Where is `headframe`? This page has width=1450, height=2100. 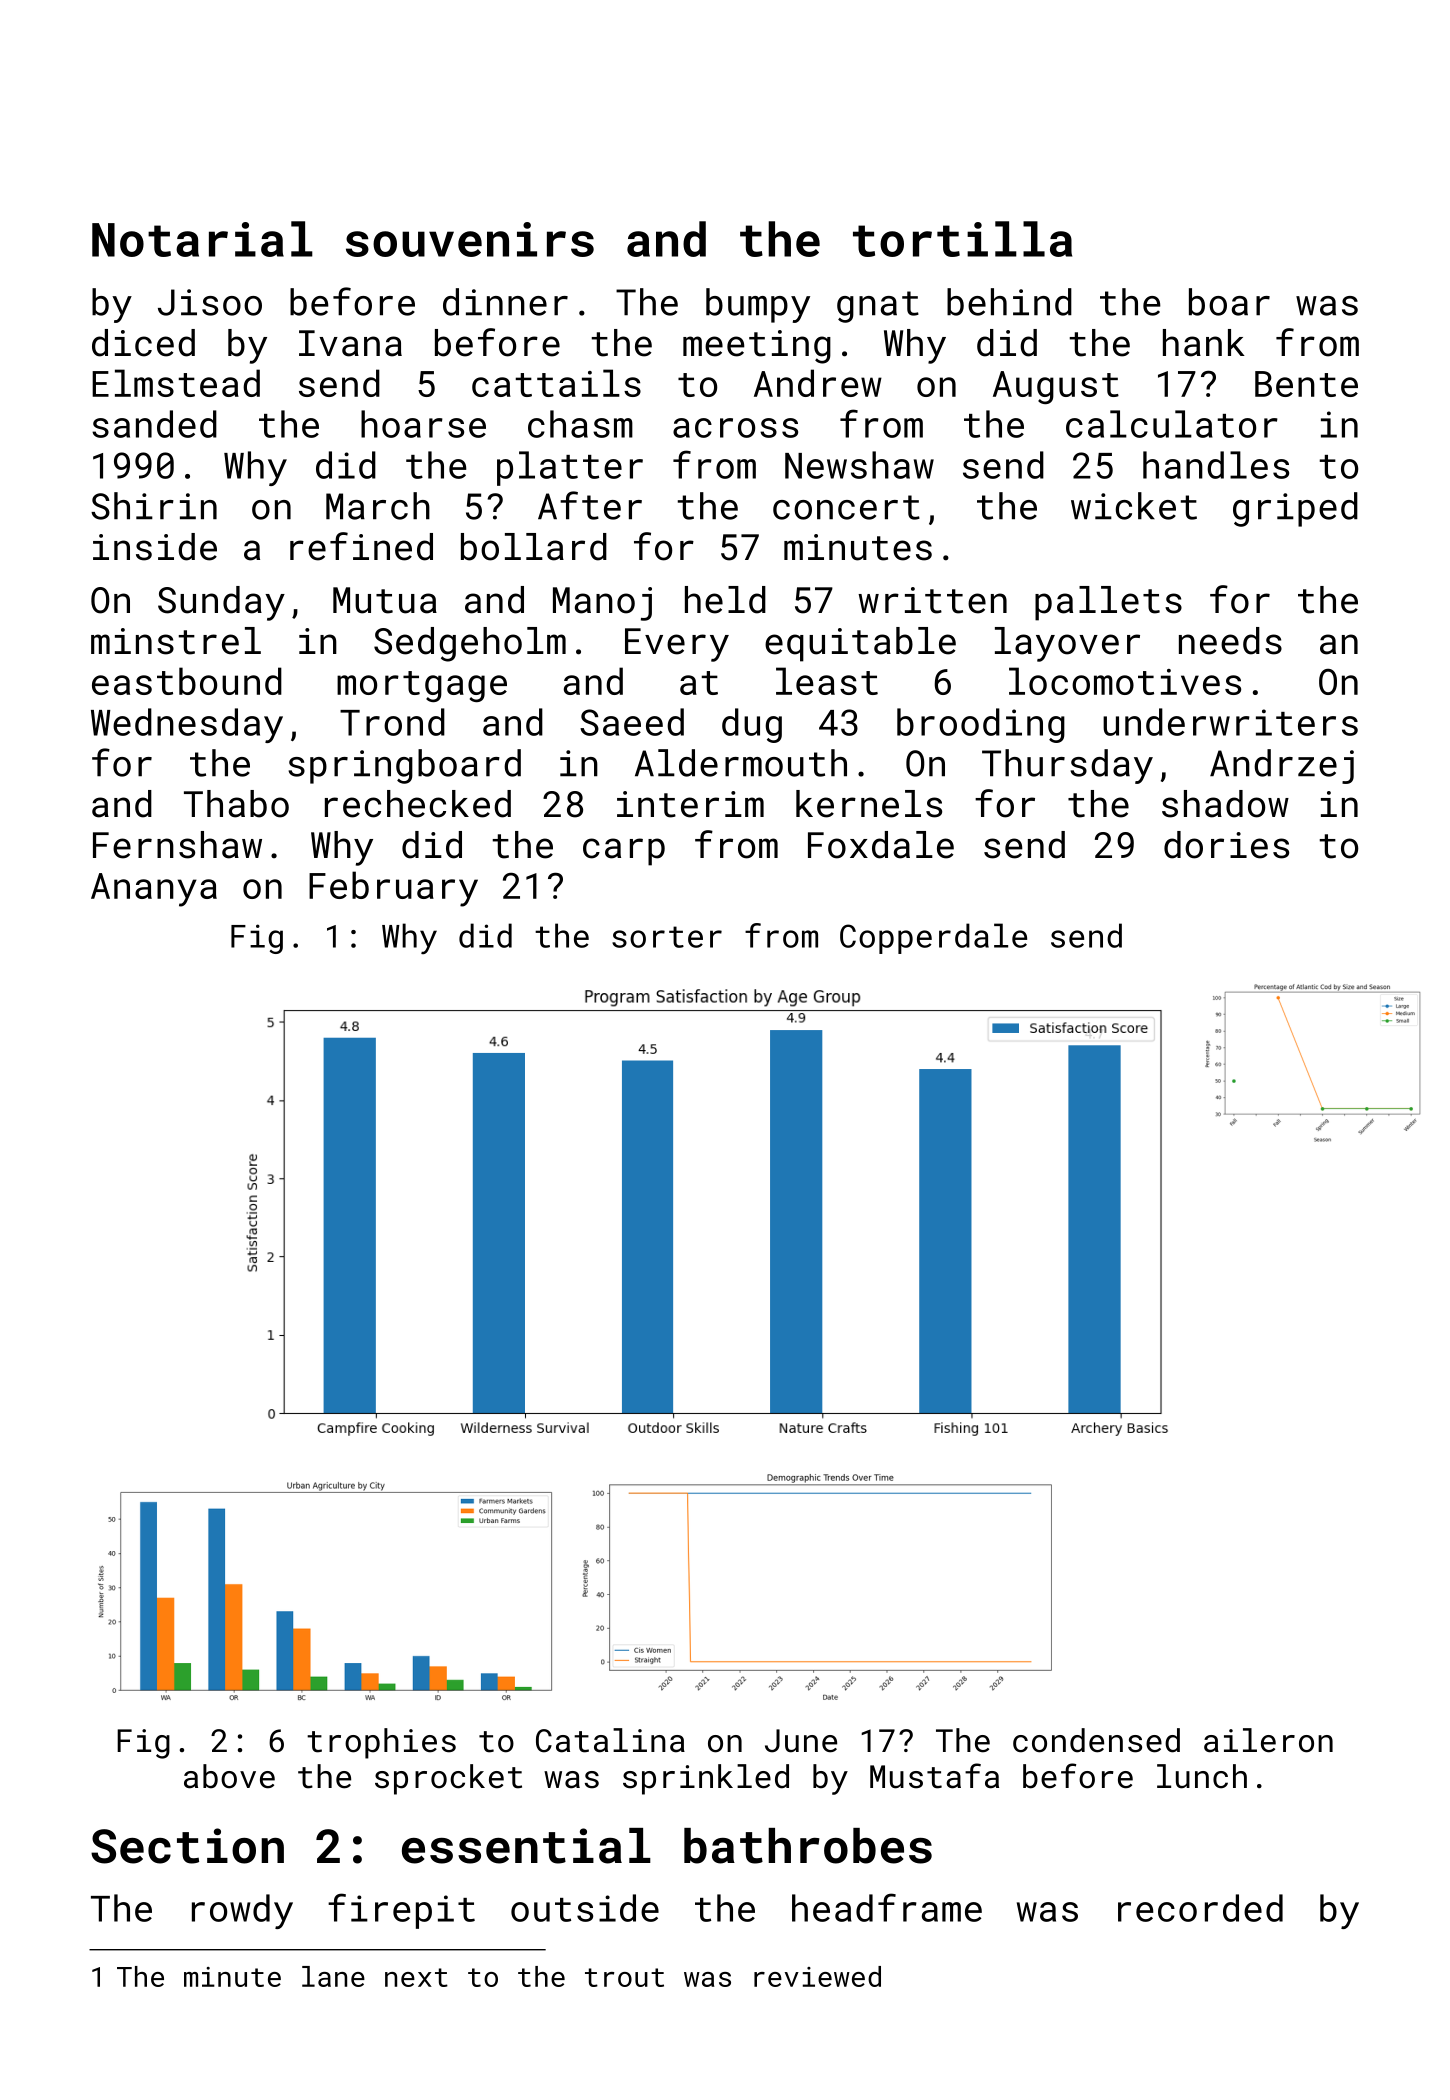
headframe is located at coordinates (887, 1907).
